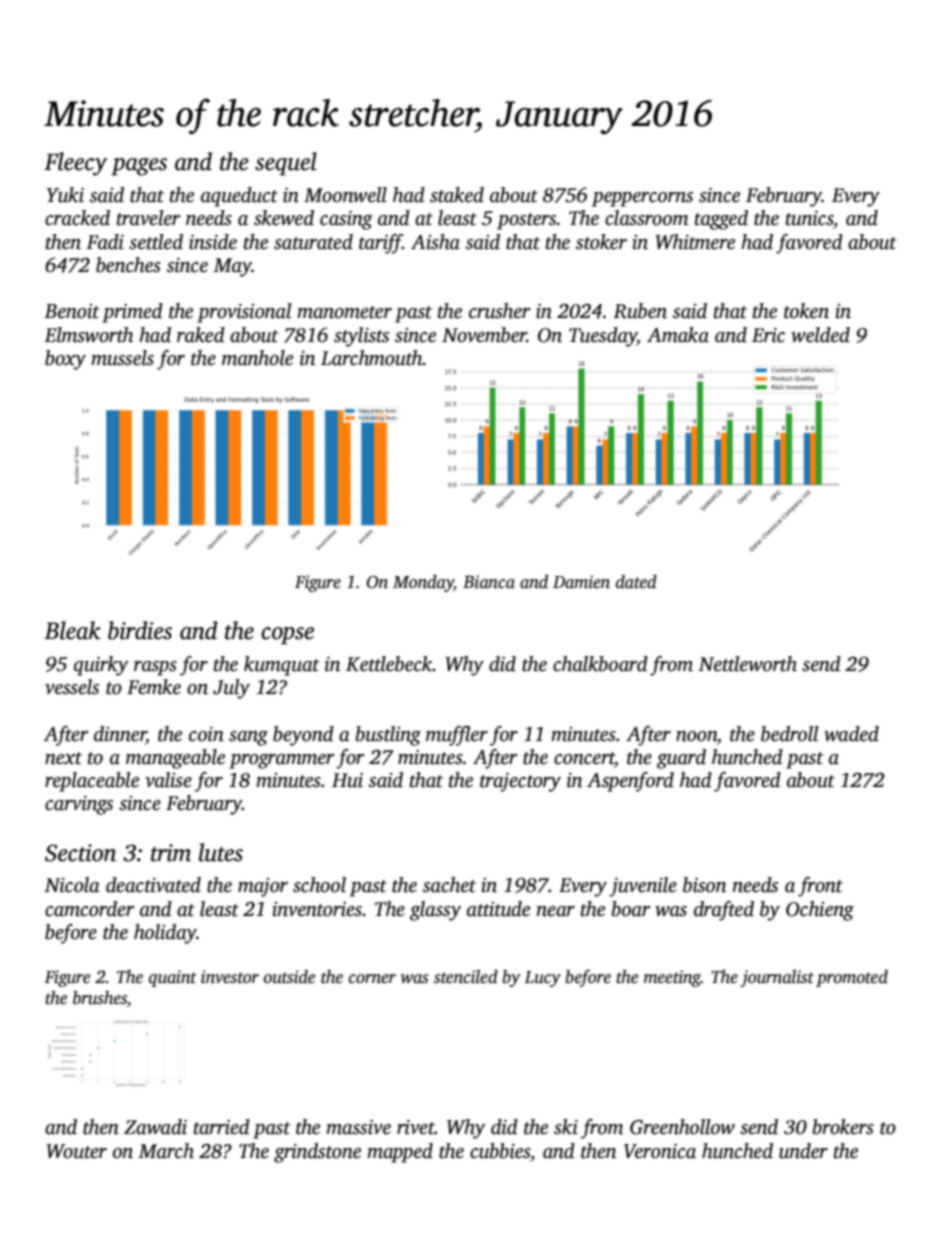 The height and width of the image is (1233, 952). Describe the element at coordinates (851, 734) in the image. I see `waded` at that location.
